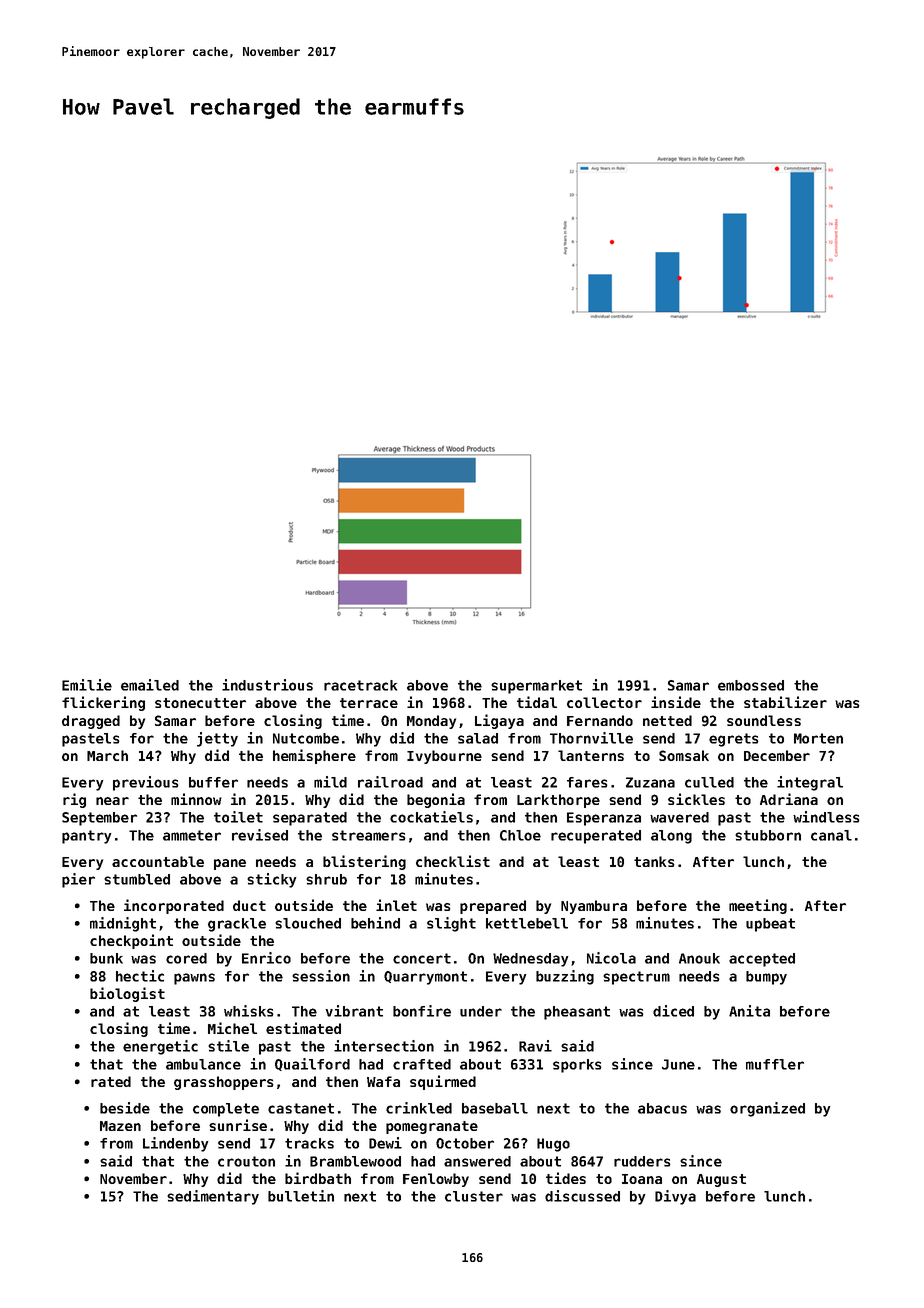 The width and height of the image is (924, 1308). What do you see at coordinates (213, 782) in the image?
I see `buffer` at bounding box center [213, 782].
